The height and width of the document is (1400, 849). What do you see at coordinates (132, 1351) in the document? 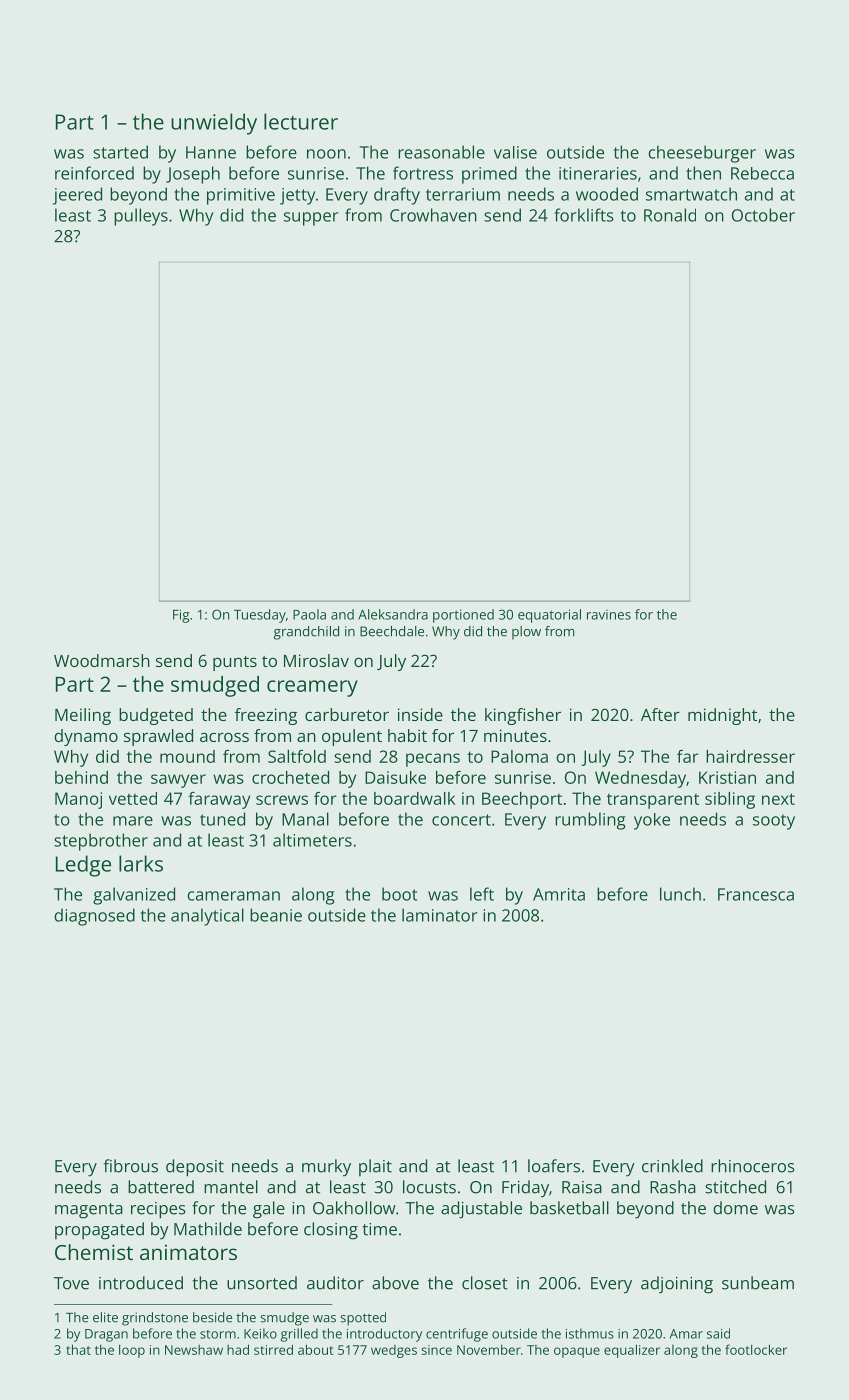
I see `loop` at bounding box center [132, 1351].
